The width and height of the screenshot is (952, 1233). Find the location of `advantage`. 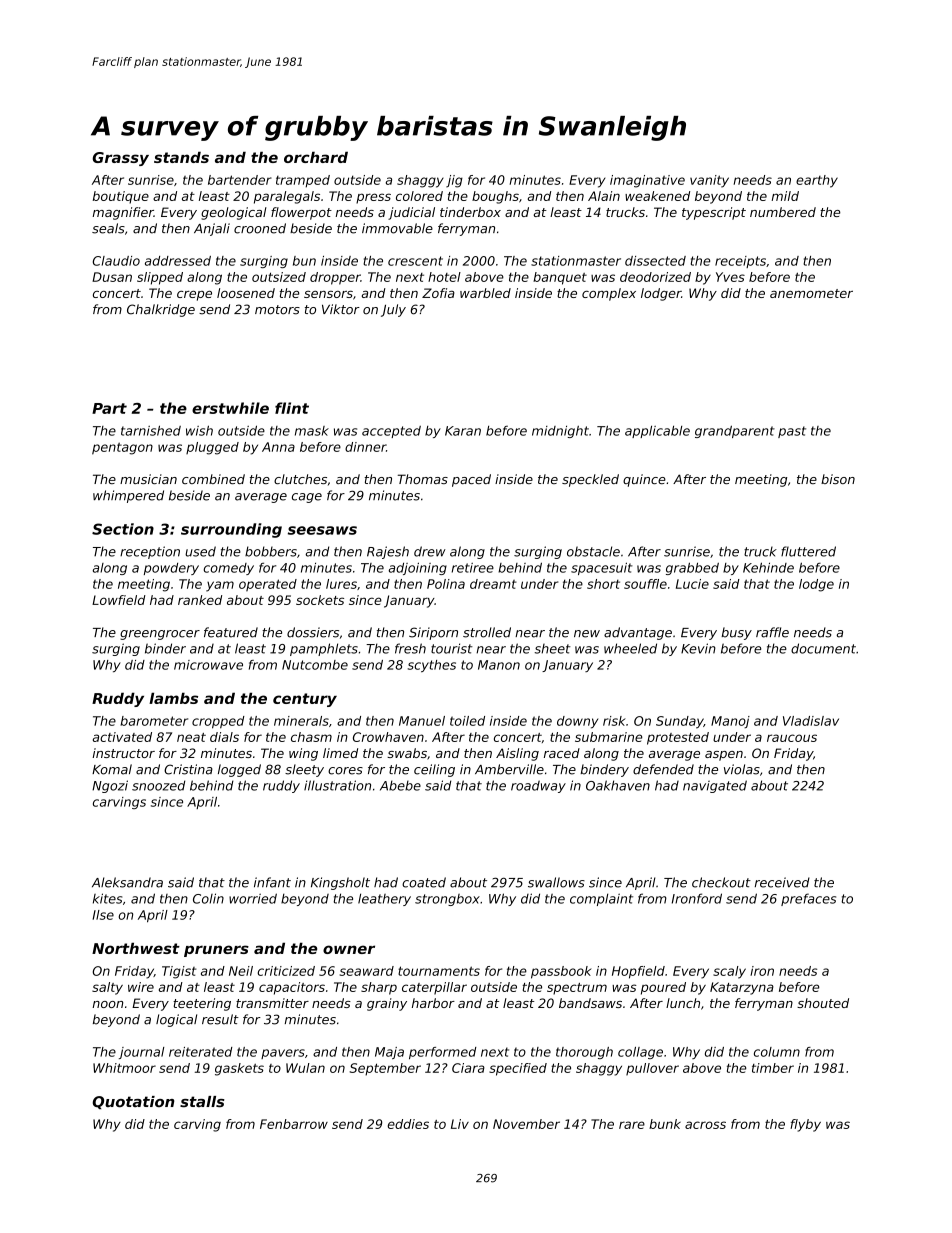

advantage is located at coordinates (638, 633).
